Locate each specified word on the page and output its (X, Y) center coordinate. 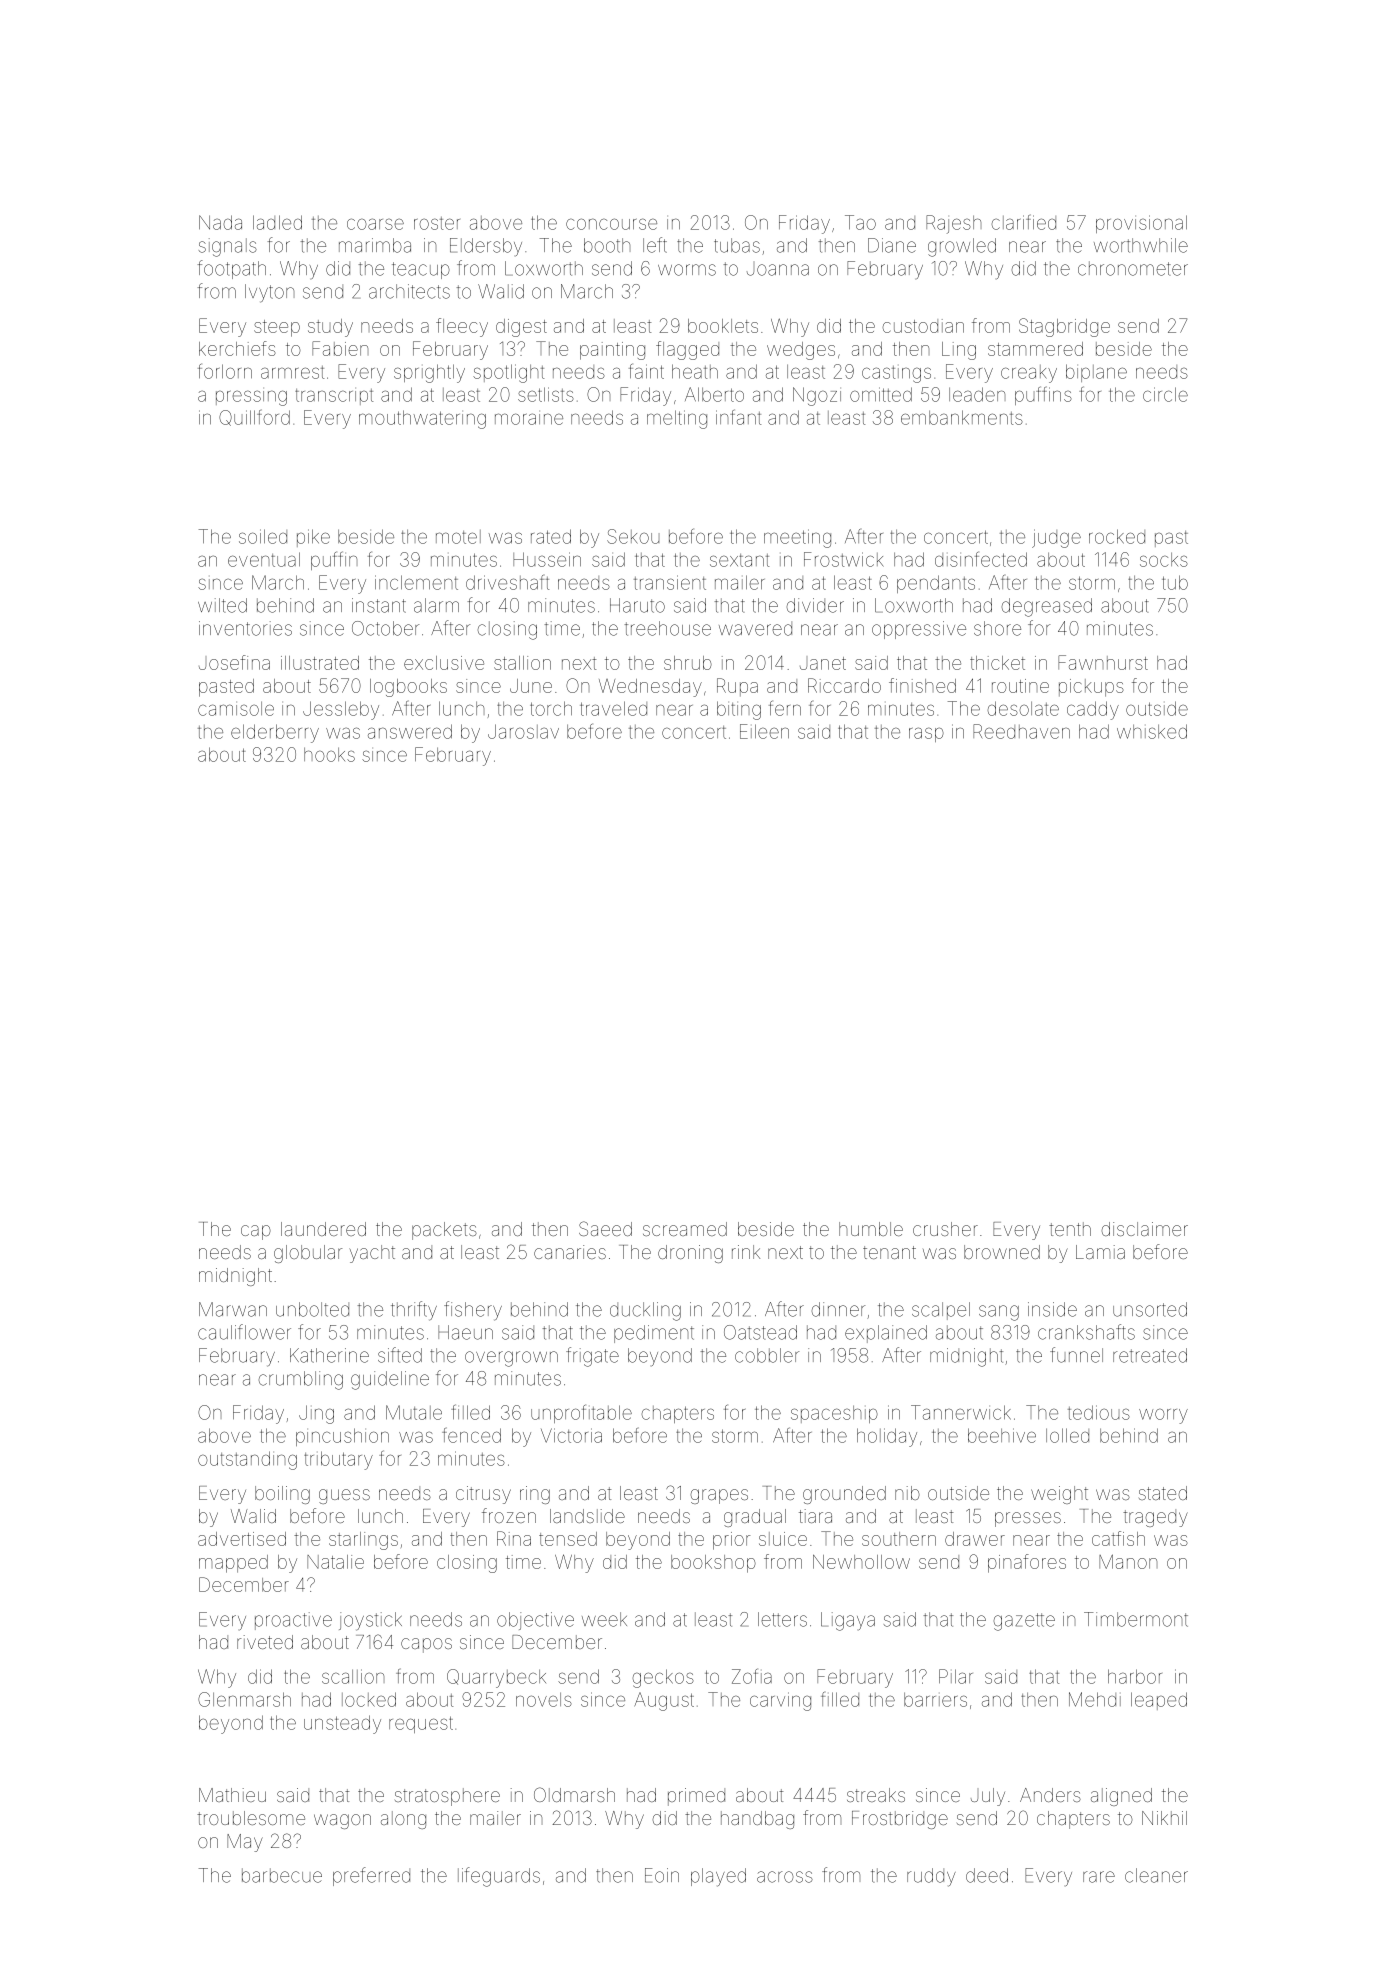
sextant (739, 560)
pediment (654, 1334)
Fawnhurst (1103, 662)
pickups (1091, 688)
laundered (323, 1229)
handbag (757, 1820)
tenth (1070, 1229)
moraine (529, 419)
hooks (329, 755)
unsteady (342, 1724)
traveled (613, 708)
